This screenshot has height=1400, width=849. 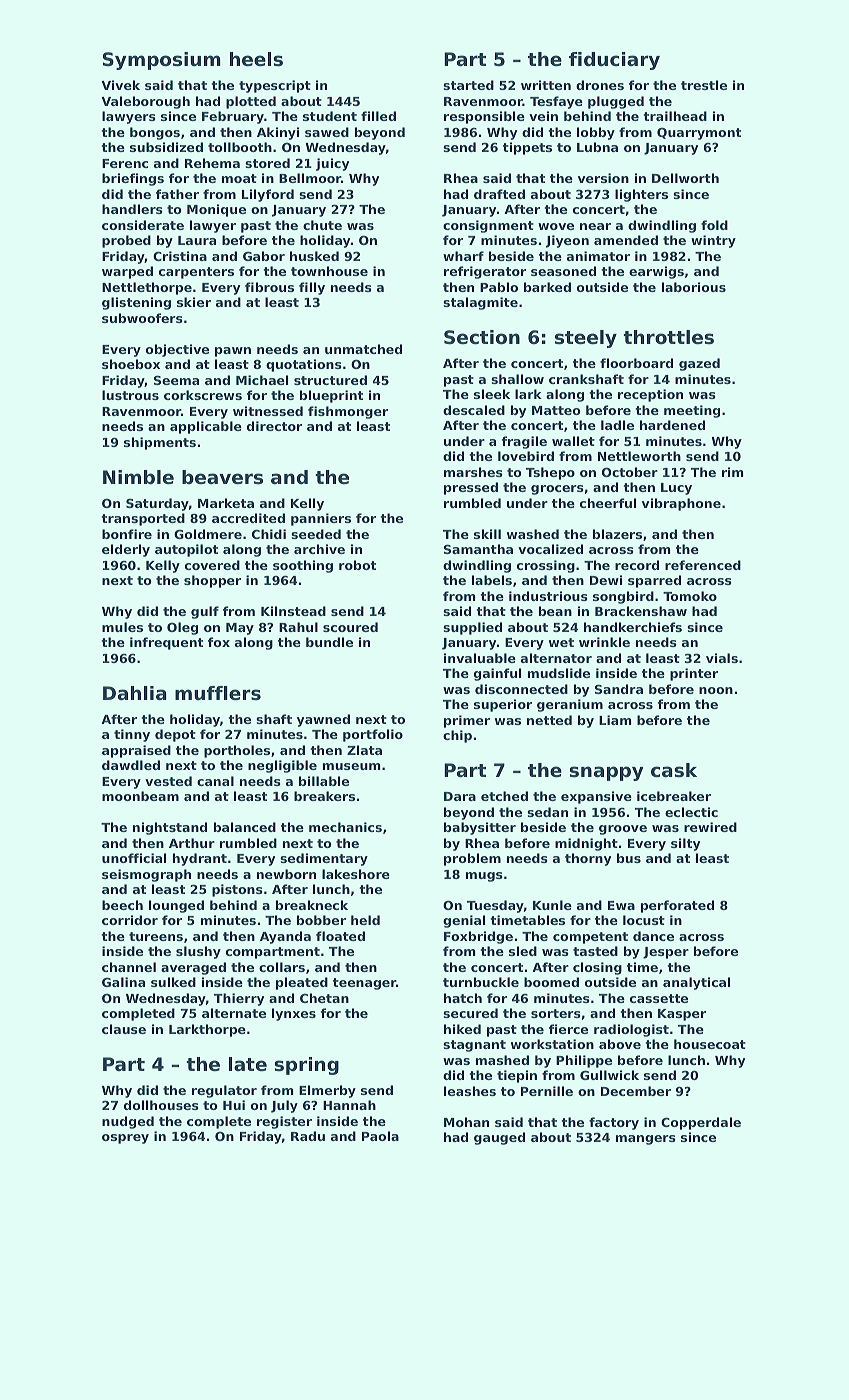 What do you see at coordinates (256, 59) in the screenshot?
I see `heels` at bounding box center [256, 59].
